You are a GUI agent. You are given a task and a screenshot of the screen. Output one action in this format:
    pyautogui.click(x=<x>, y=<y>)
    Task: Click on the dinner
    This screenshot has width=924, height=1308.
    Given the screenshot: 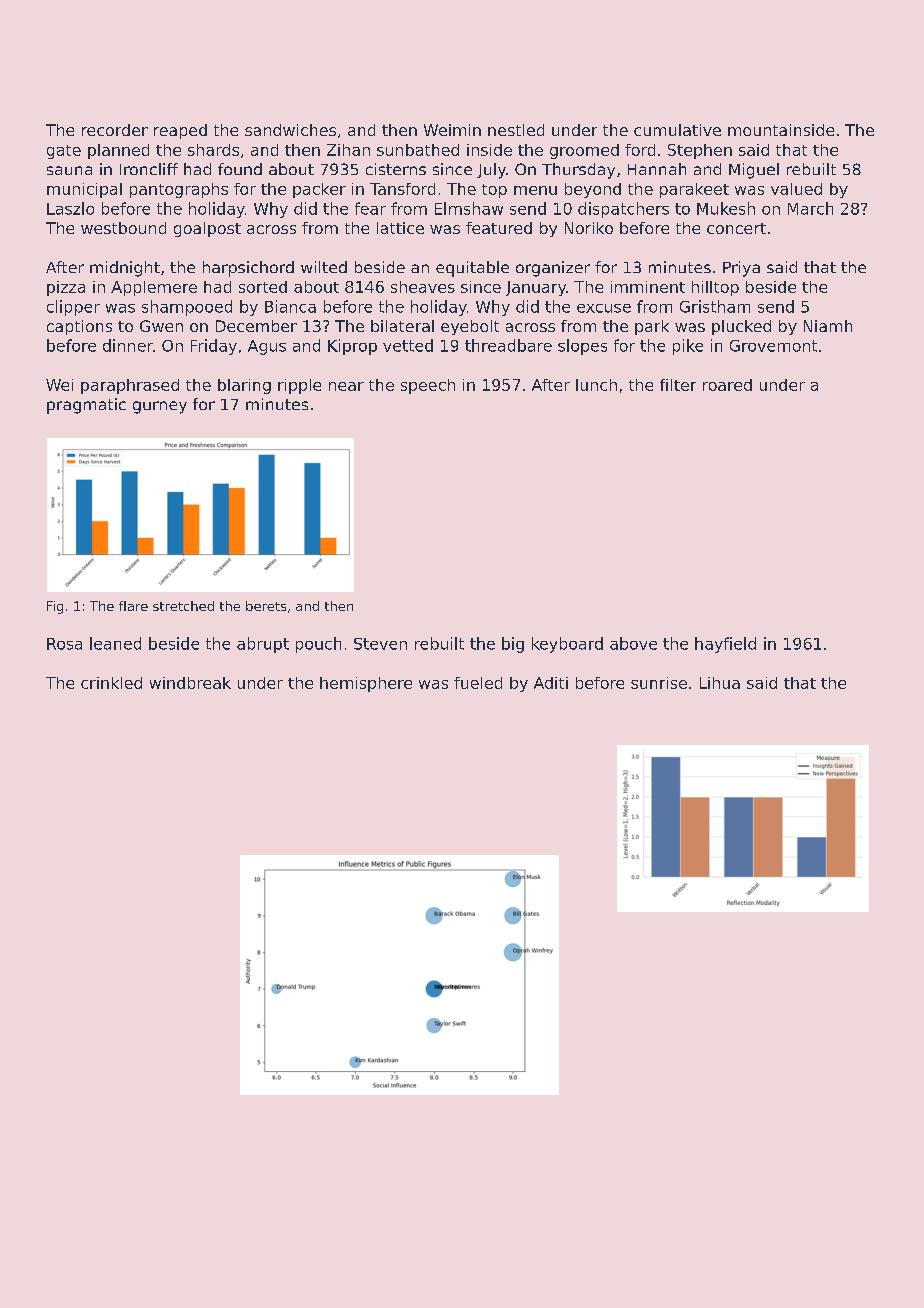 What is the action you would take?
    pyautogui.click(x=128, y=345)
